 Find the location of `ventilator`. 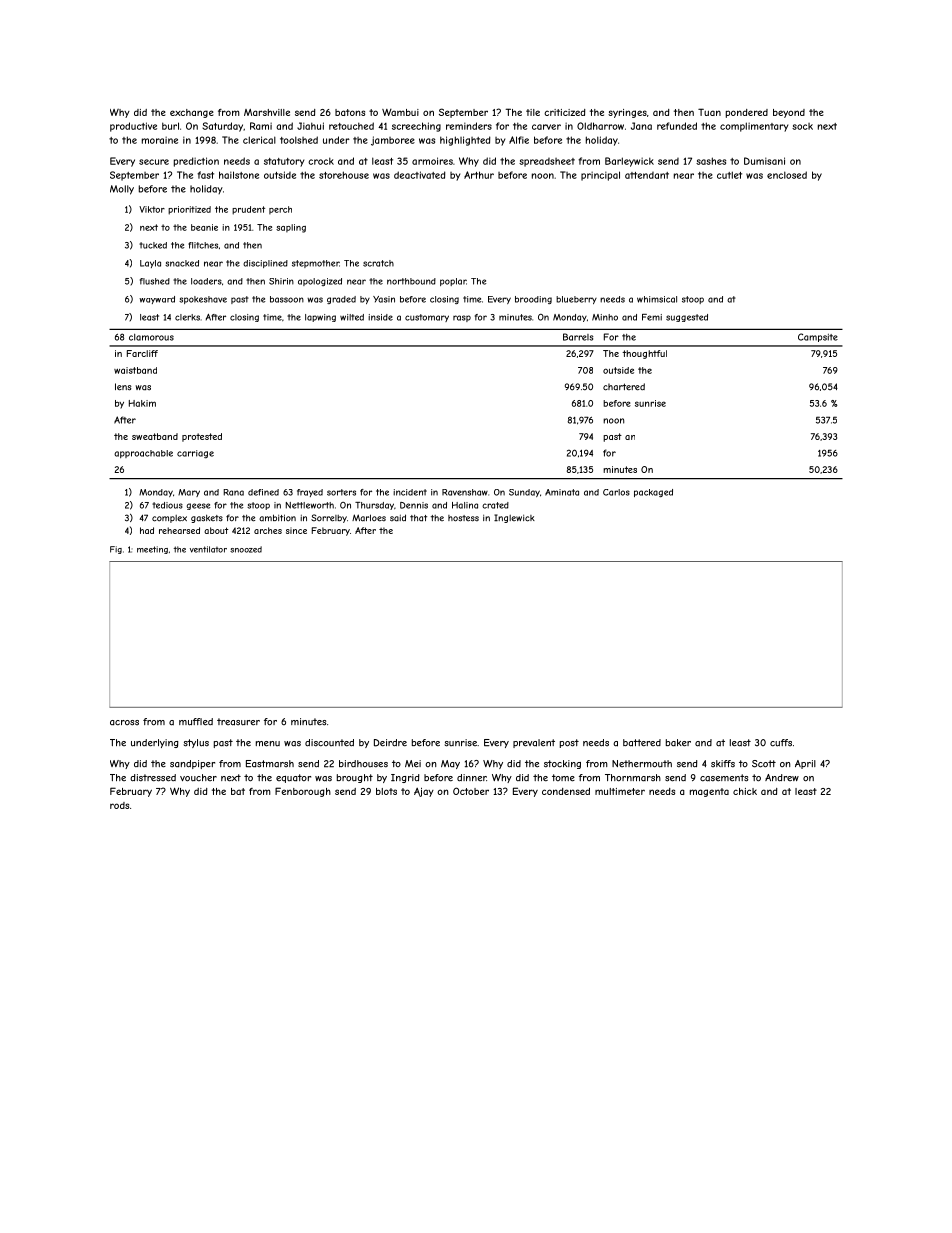

ventilator is located at coordinates (208, 549).
